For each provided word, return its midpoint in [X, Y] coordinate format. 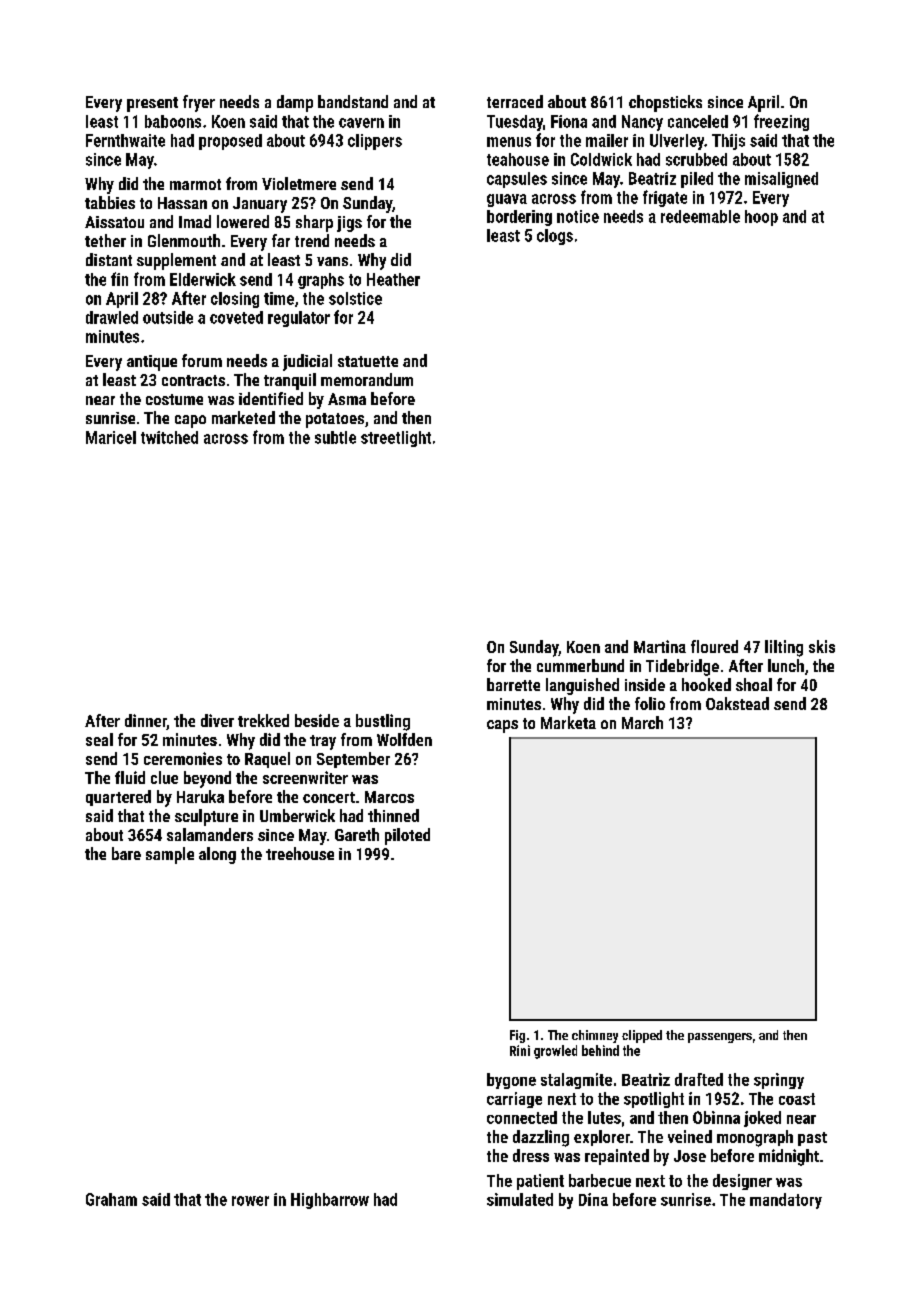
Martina [660, 646]
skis [822, 646]
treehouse [300, 853]
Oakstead [737, 703]
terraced [515, 101]
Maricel [111, 437]
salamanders [210, 834]
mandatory [786, 1201]
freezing [781, 122]
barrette [513, 684]
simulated [520, 1199]
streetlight [396, 439]
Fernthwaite [125, 140]
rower [250, 1201]
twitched [169, 437]
